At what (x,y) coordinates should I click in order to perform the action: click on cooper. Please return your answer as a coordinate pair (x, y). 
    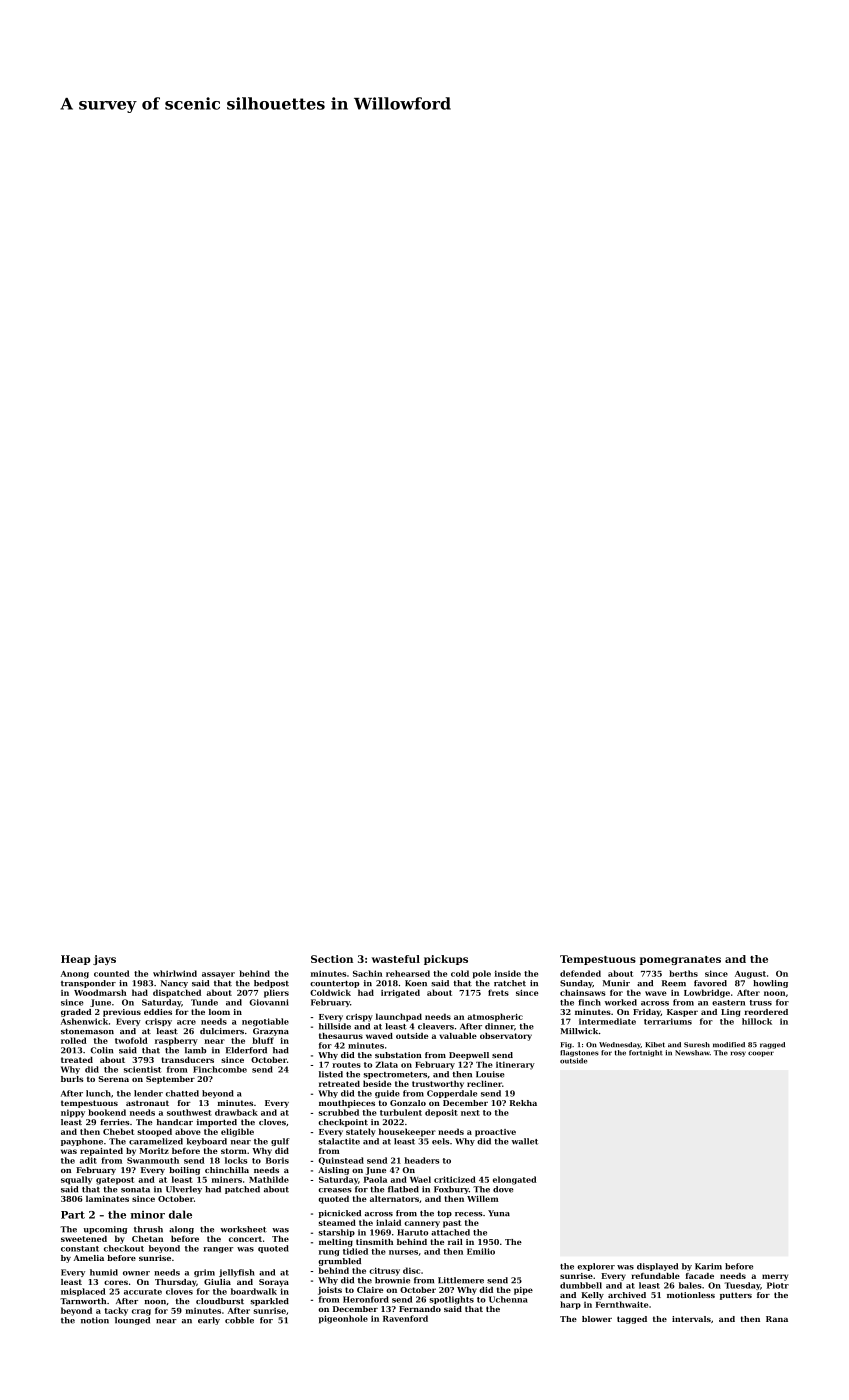
    Looking at the image, I should click on (761, 1054).
